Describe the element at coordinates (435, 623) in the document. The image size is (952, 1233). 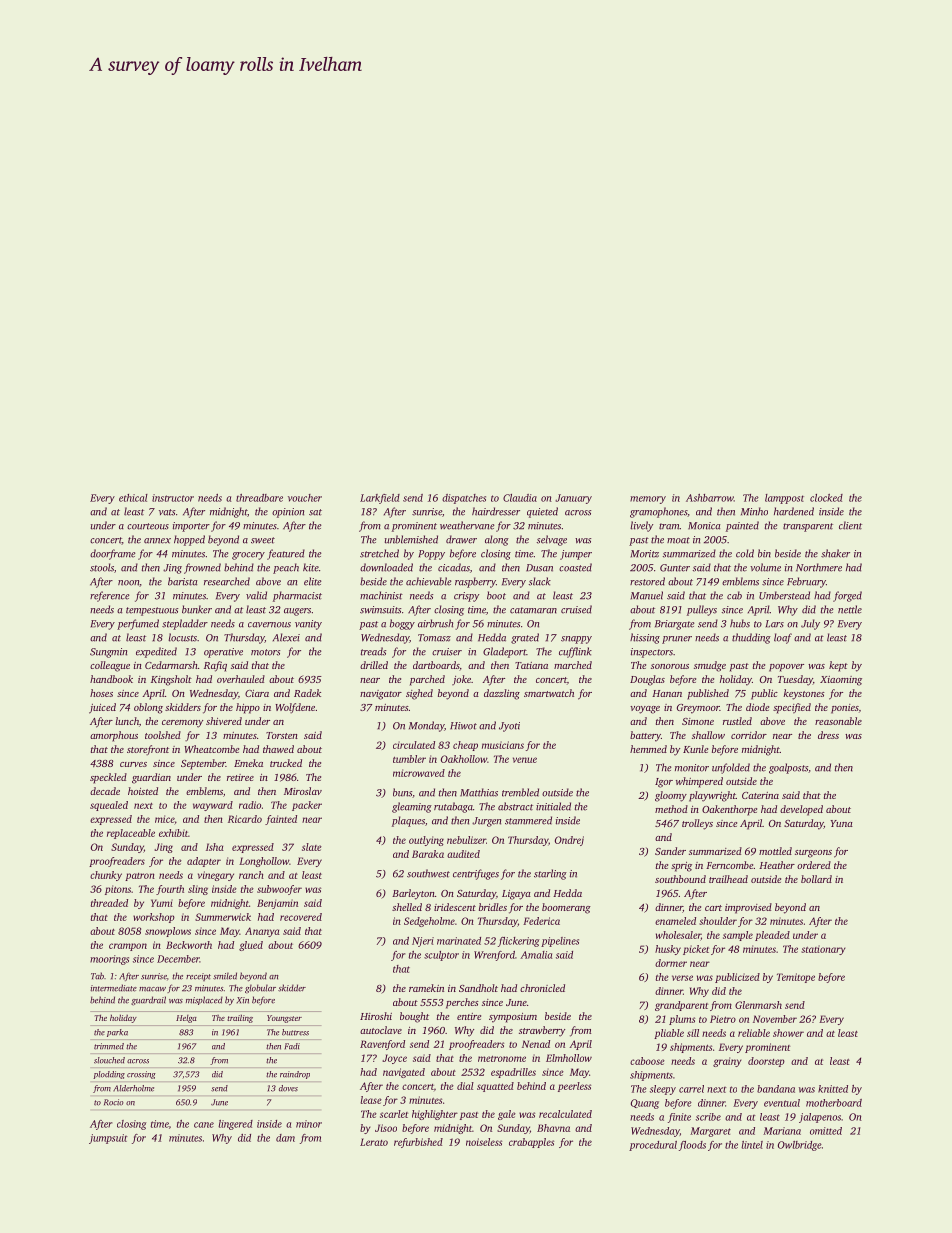
I see `airbrush` at that location.
